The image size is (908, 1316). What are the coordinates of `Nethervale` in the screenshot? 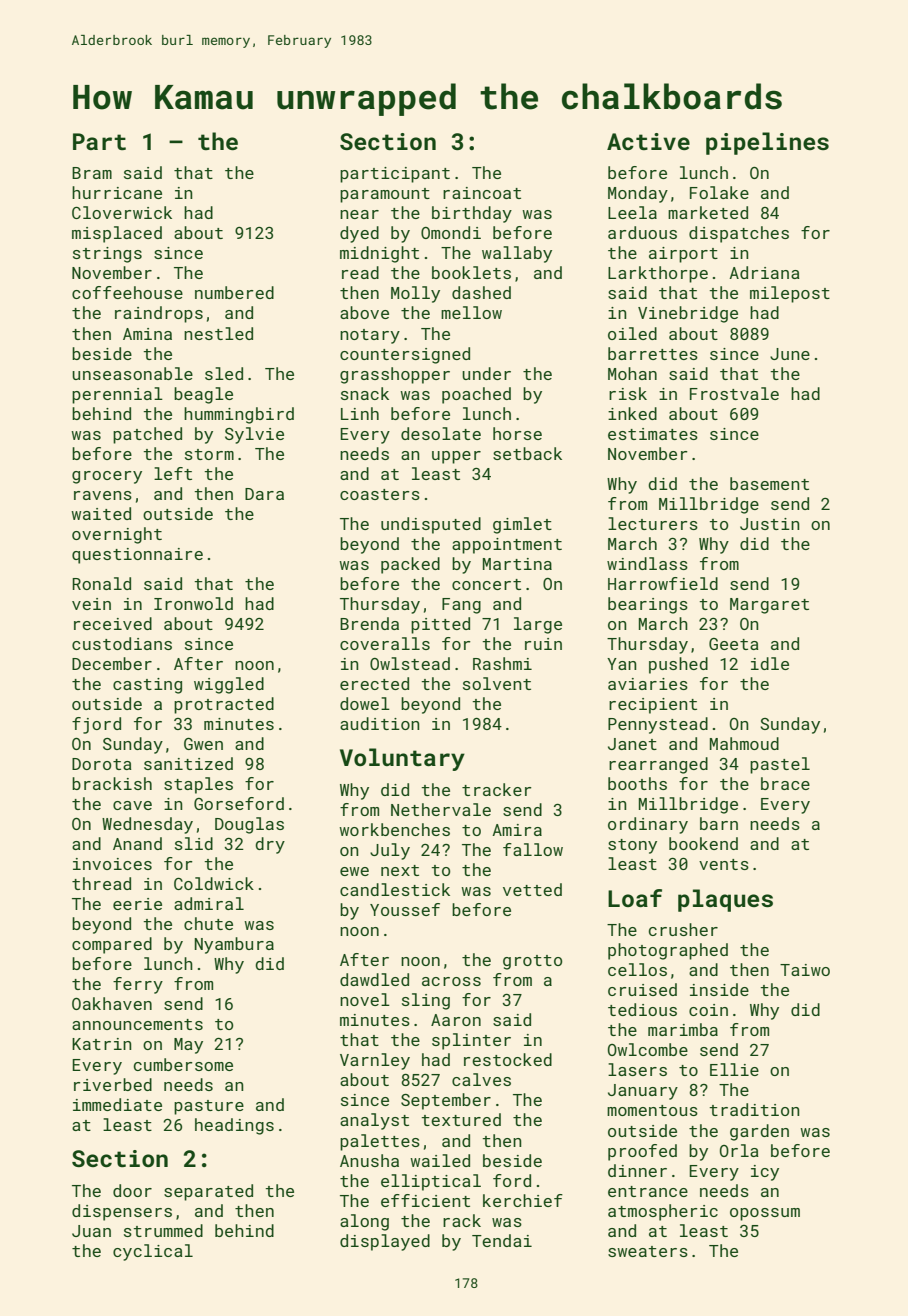 It's located at (441, 809).
